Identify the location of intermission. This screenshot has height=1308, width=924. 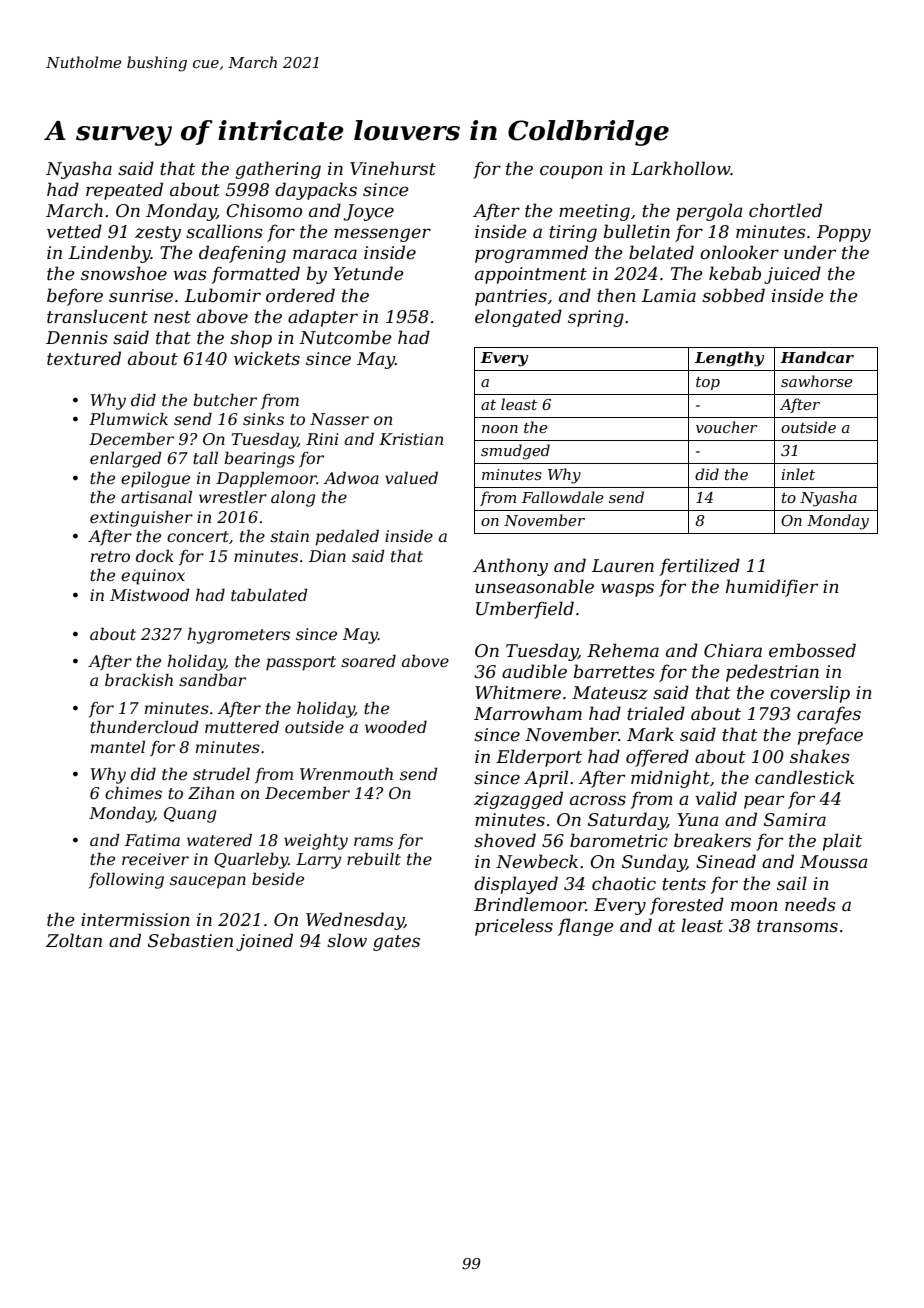
(135, 920).
